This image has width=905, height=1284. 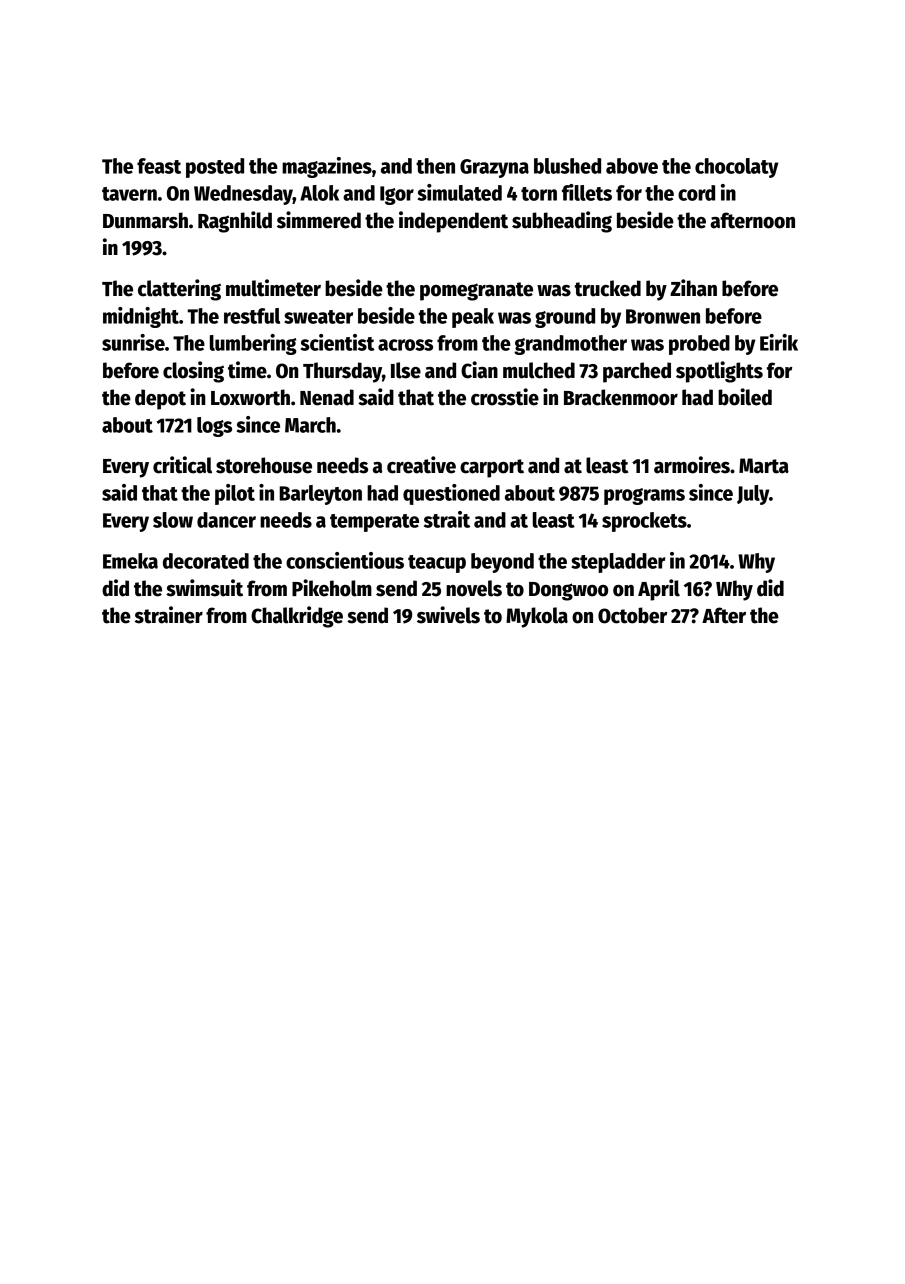 What do you see at coordinates (505, 397) in the image?
I see `crosstie` at bounding box center [505, 397].
